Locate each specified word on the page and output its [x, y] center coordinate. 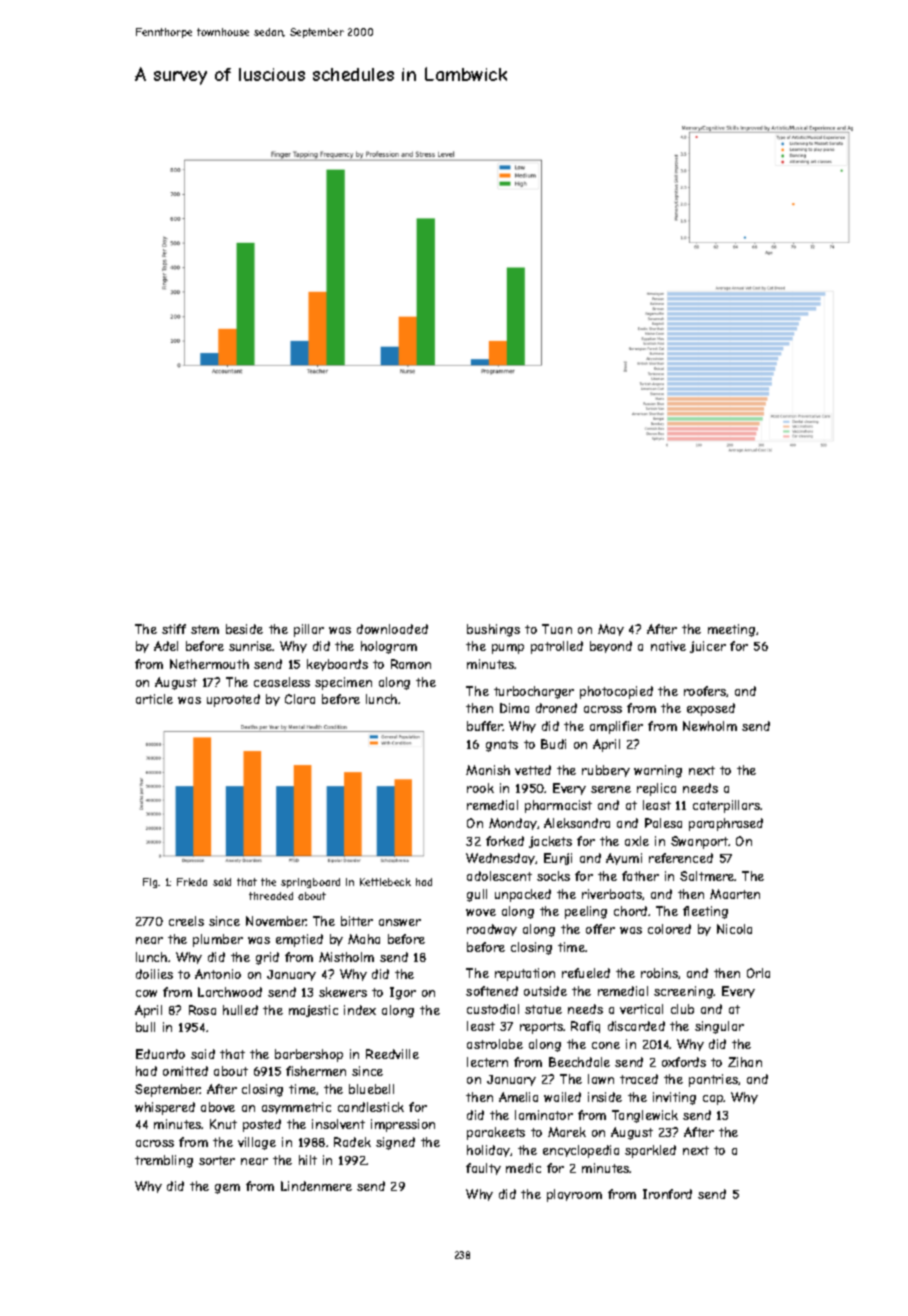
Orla [758, 973]
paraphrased [726, 824]
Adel [166, 646]
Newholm [710, 726]
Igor [403, 993]
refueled [586, 973]
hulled [240, 1010]
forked [505, 841]
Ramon [411, 664]
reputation [525, 974]
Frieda [192, 882]
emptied [299, 940]
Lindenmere [316, 1186]
